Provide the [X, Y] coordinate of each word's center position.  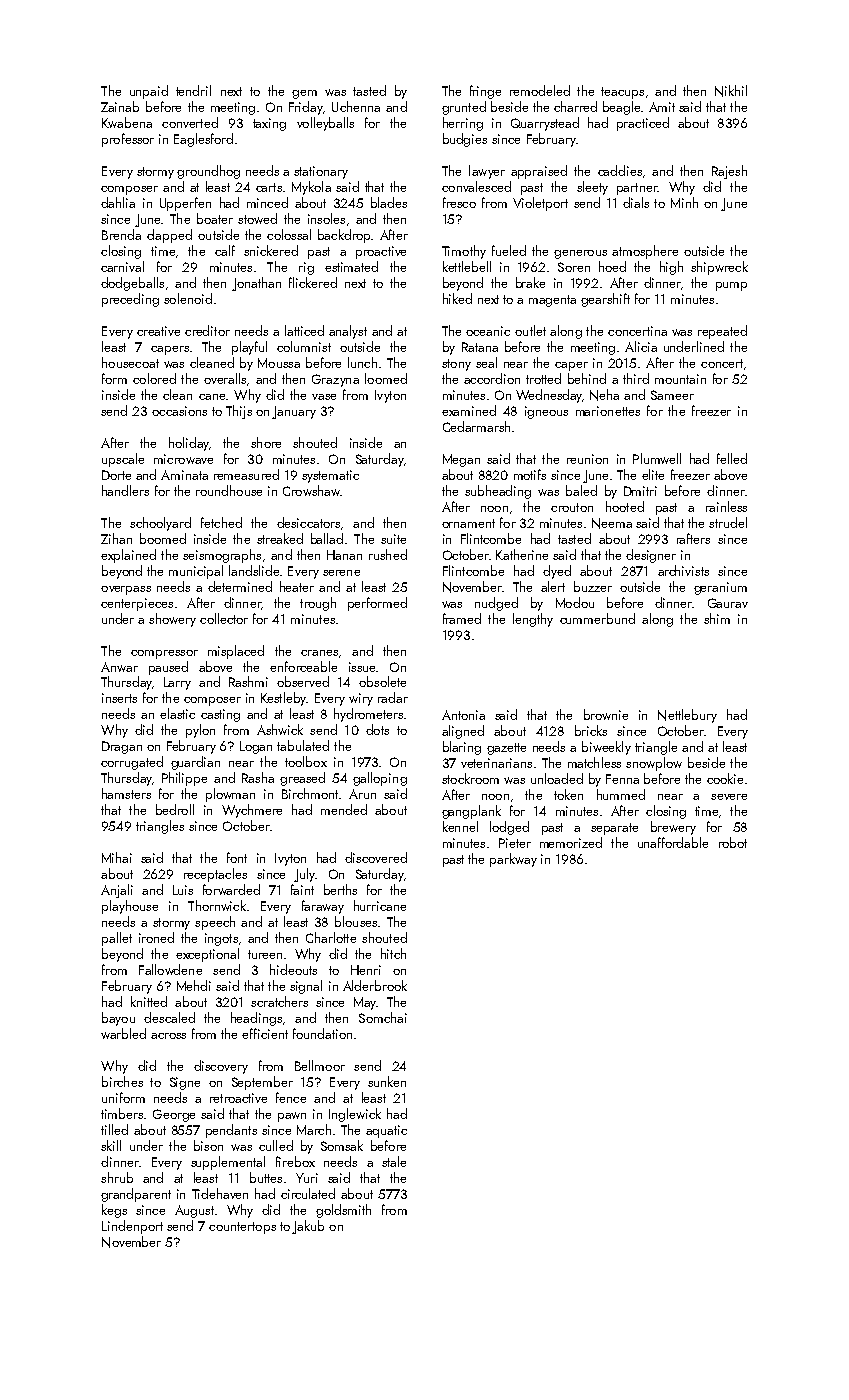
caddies [620, 170]
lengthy [533, 620]
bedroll [175, 809]
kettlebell [467, 266]
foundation [322, 1033]
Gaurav [728, 603]
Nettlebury [687, 716]
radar [393, 697]
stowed [257, 218]
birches [122, 1081]
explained [128, 556]
